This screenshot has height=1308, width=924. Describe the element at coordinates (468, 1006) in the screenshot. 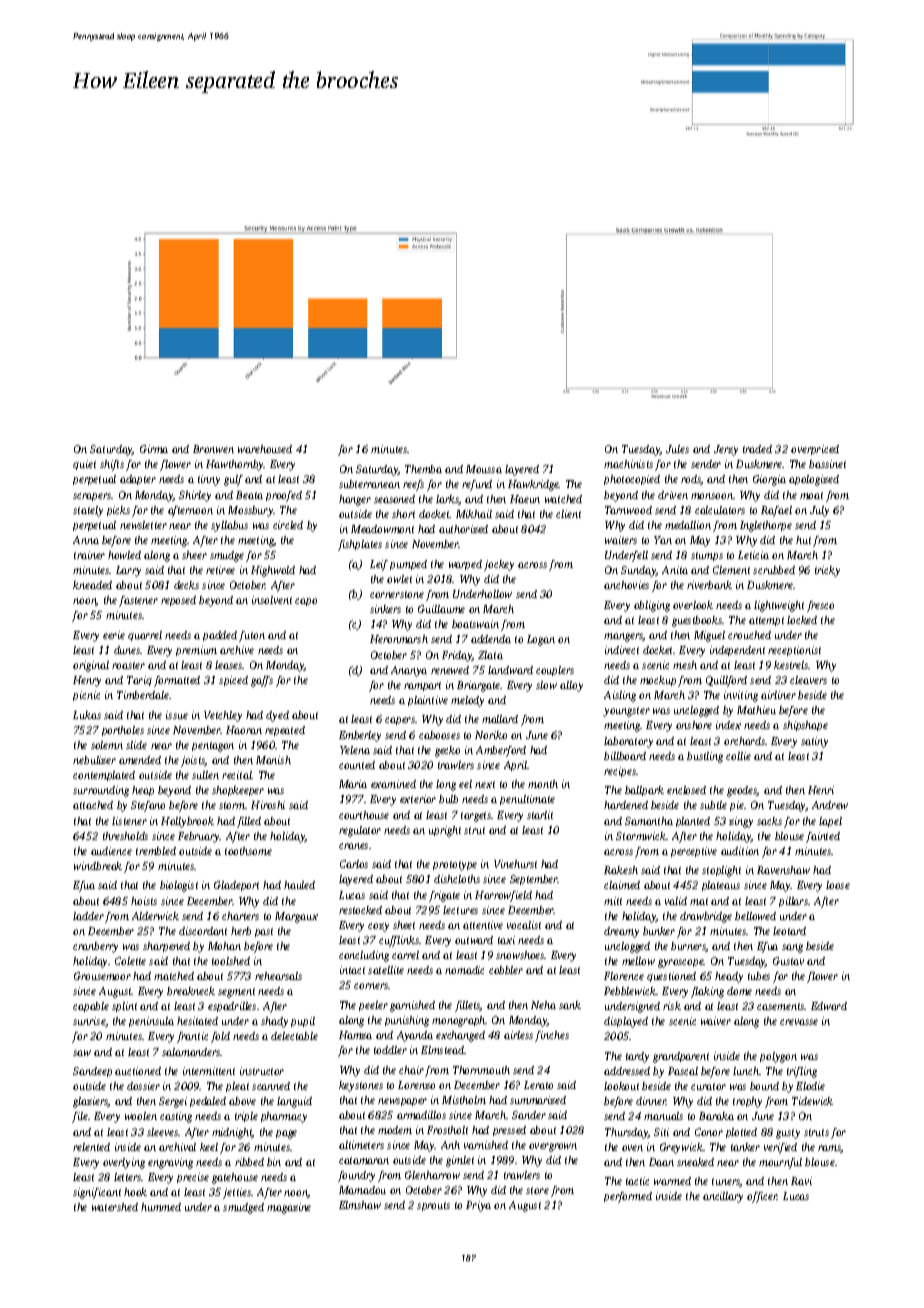

I see `fillets` at that location.
